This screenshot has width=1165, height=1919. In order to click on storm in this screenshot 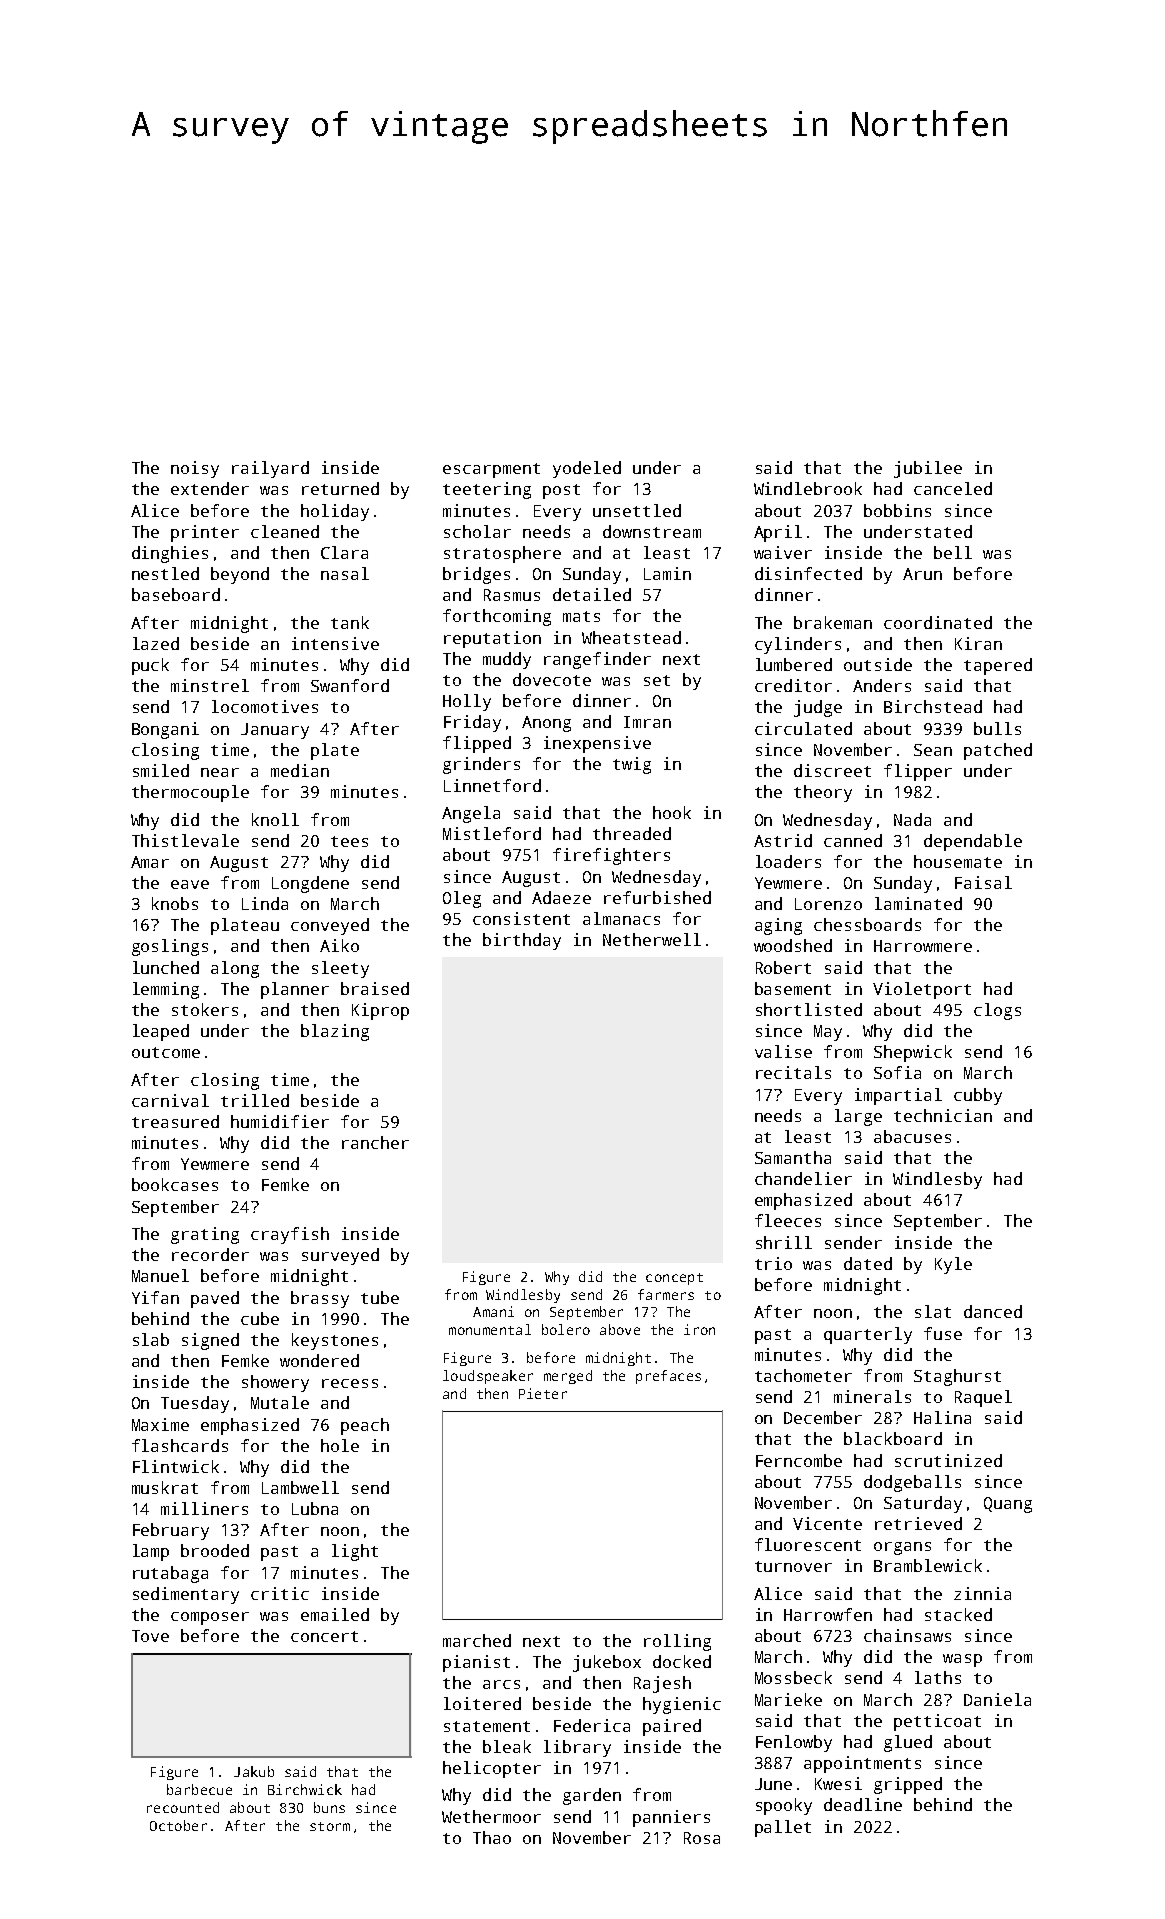, I will do `click(330, 1826)`.
